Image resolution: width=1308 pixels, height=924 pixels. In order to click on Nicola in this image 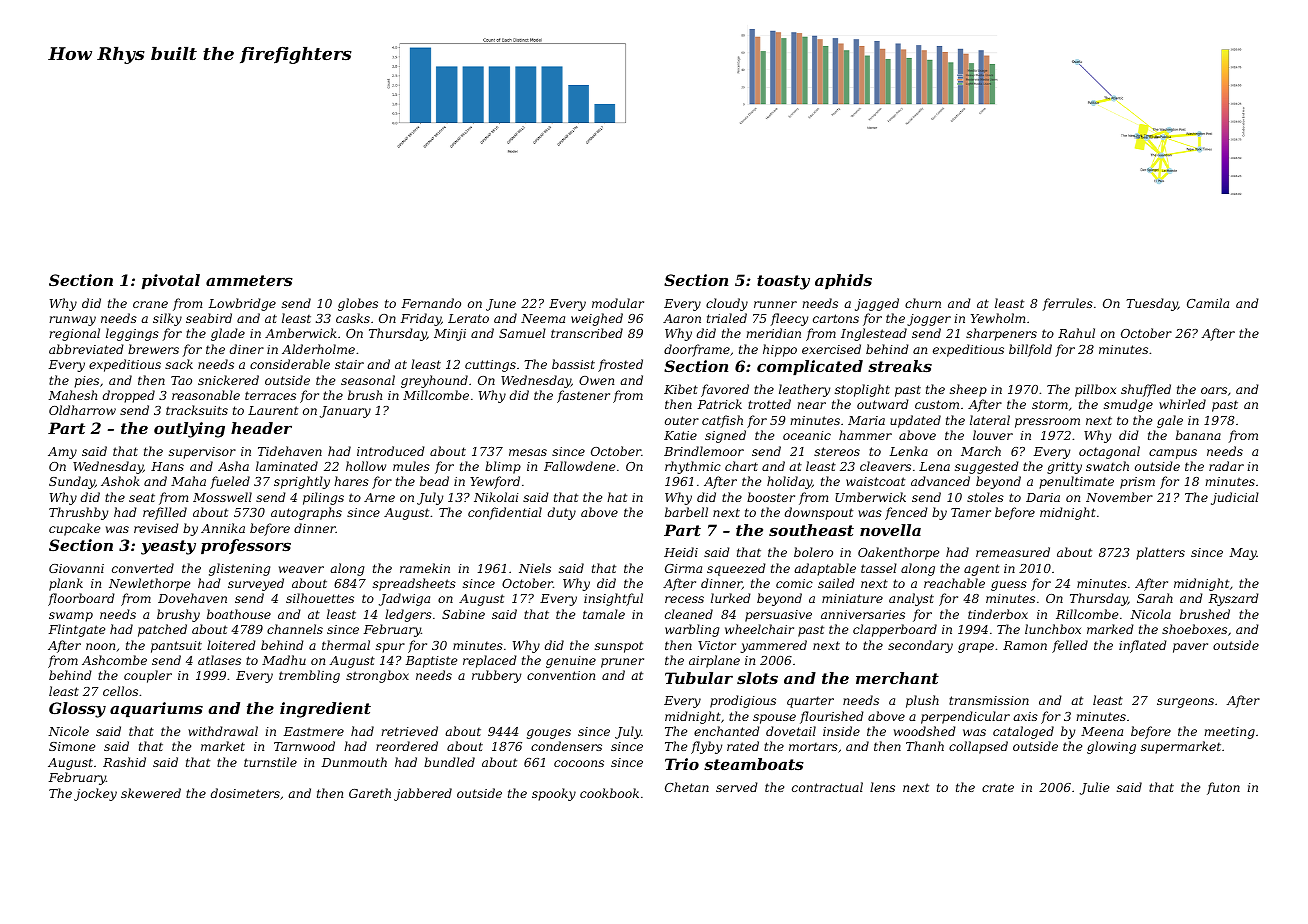, I will do `click(1150, 614)`.
